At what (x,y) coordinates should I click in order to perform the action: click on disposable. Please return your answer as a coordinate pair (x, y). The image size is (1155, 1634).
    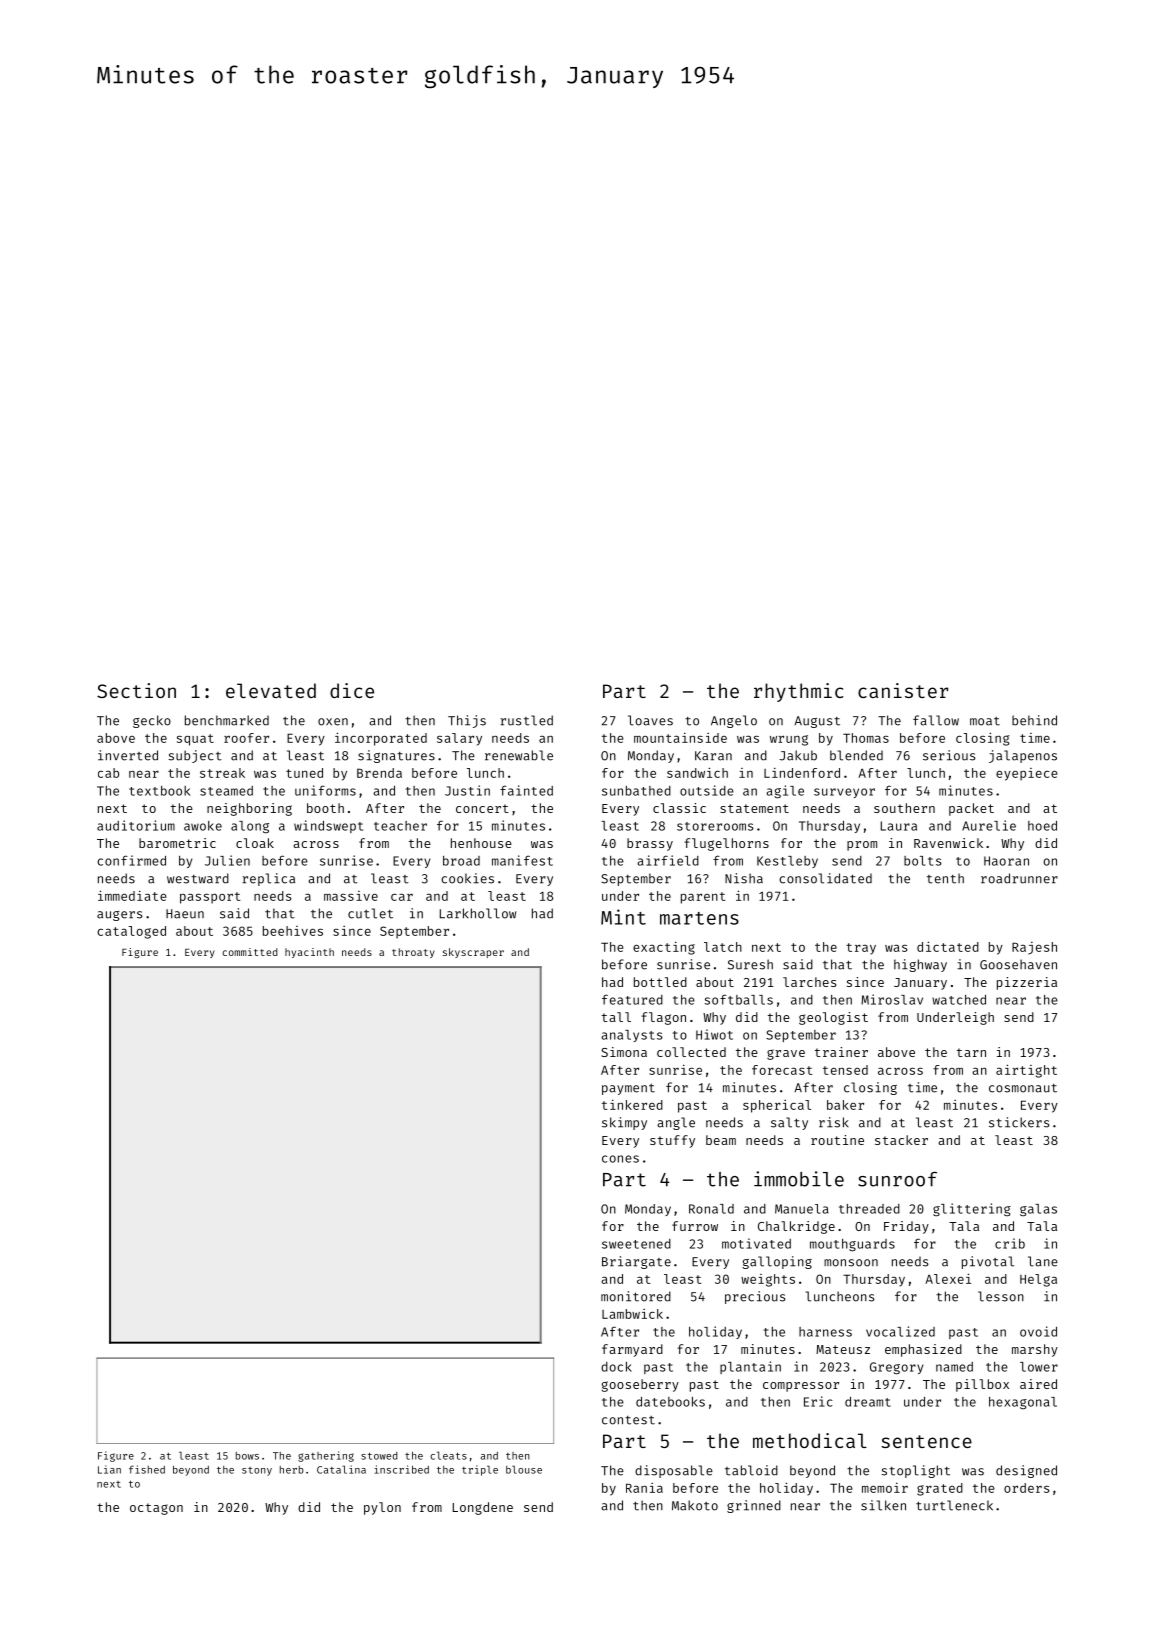
    Looking at the image, I should click on (674, 1471).
